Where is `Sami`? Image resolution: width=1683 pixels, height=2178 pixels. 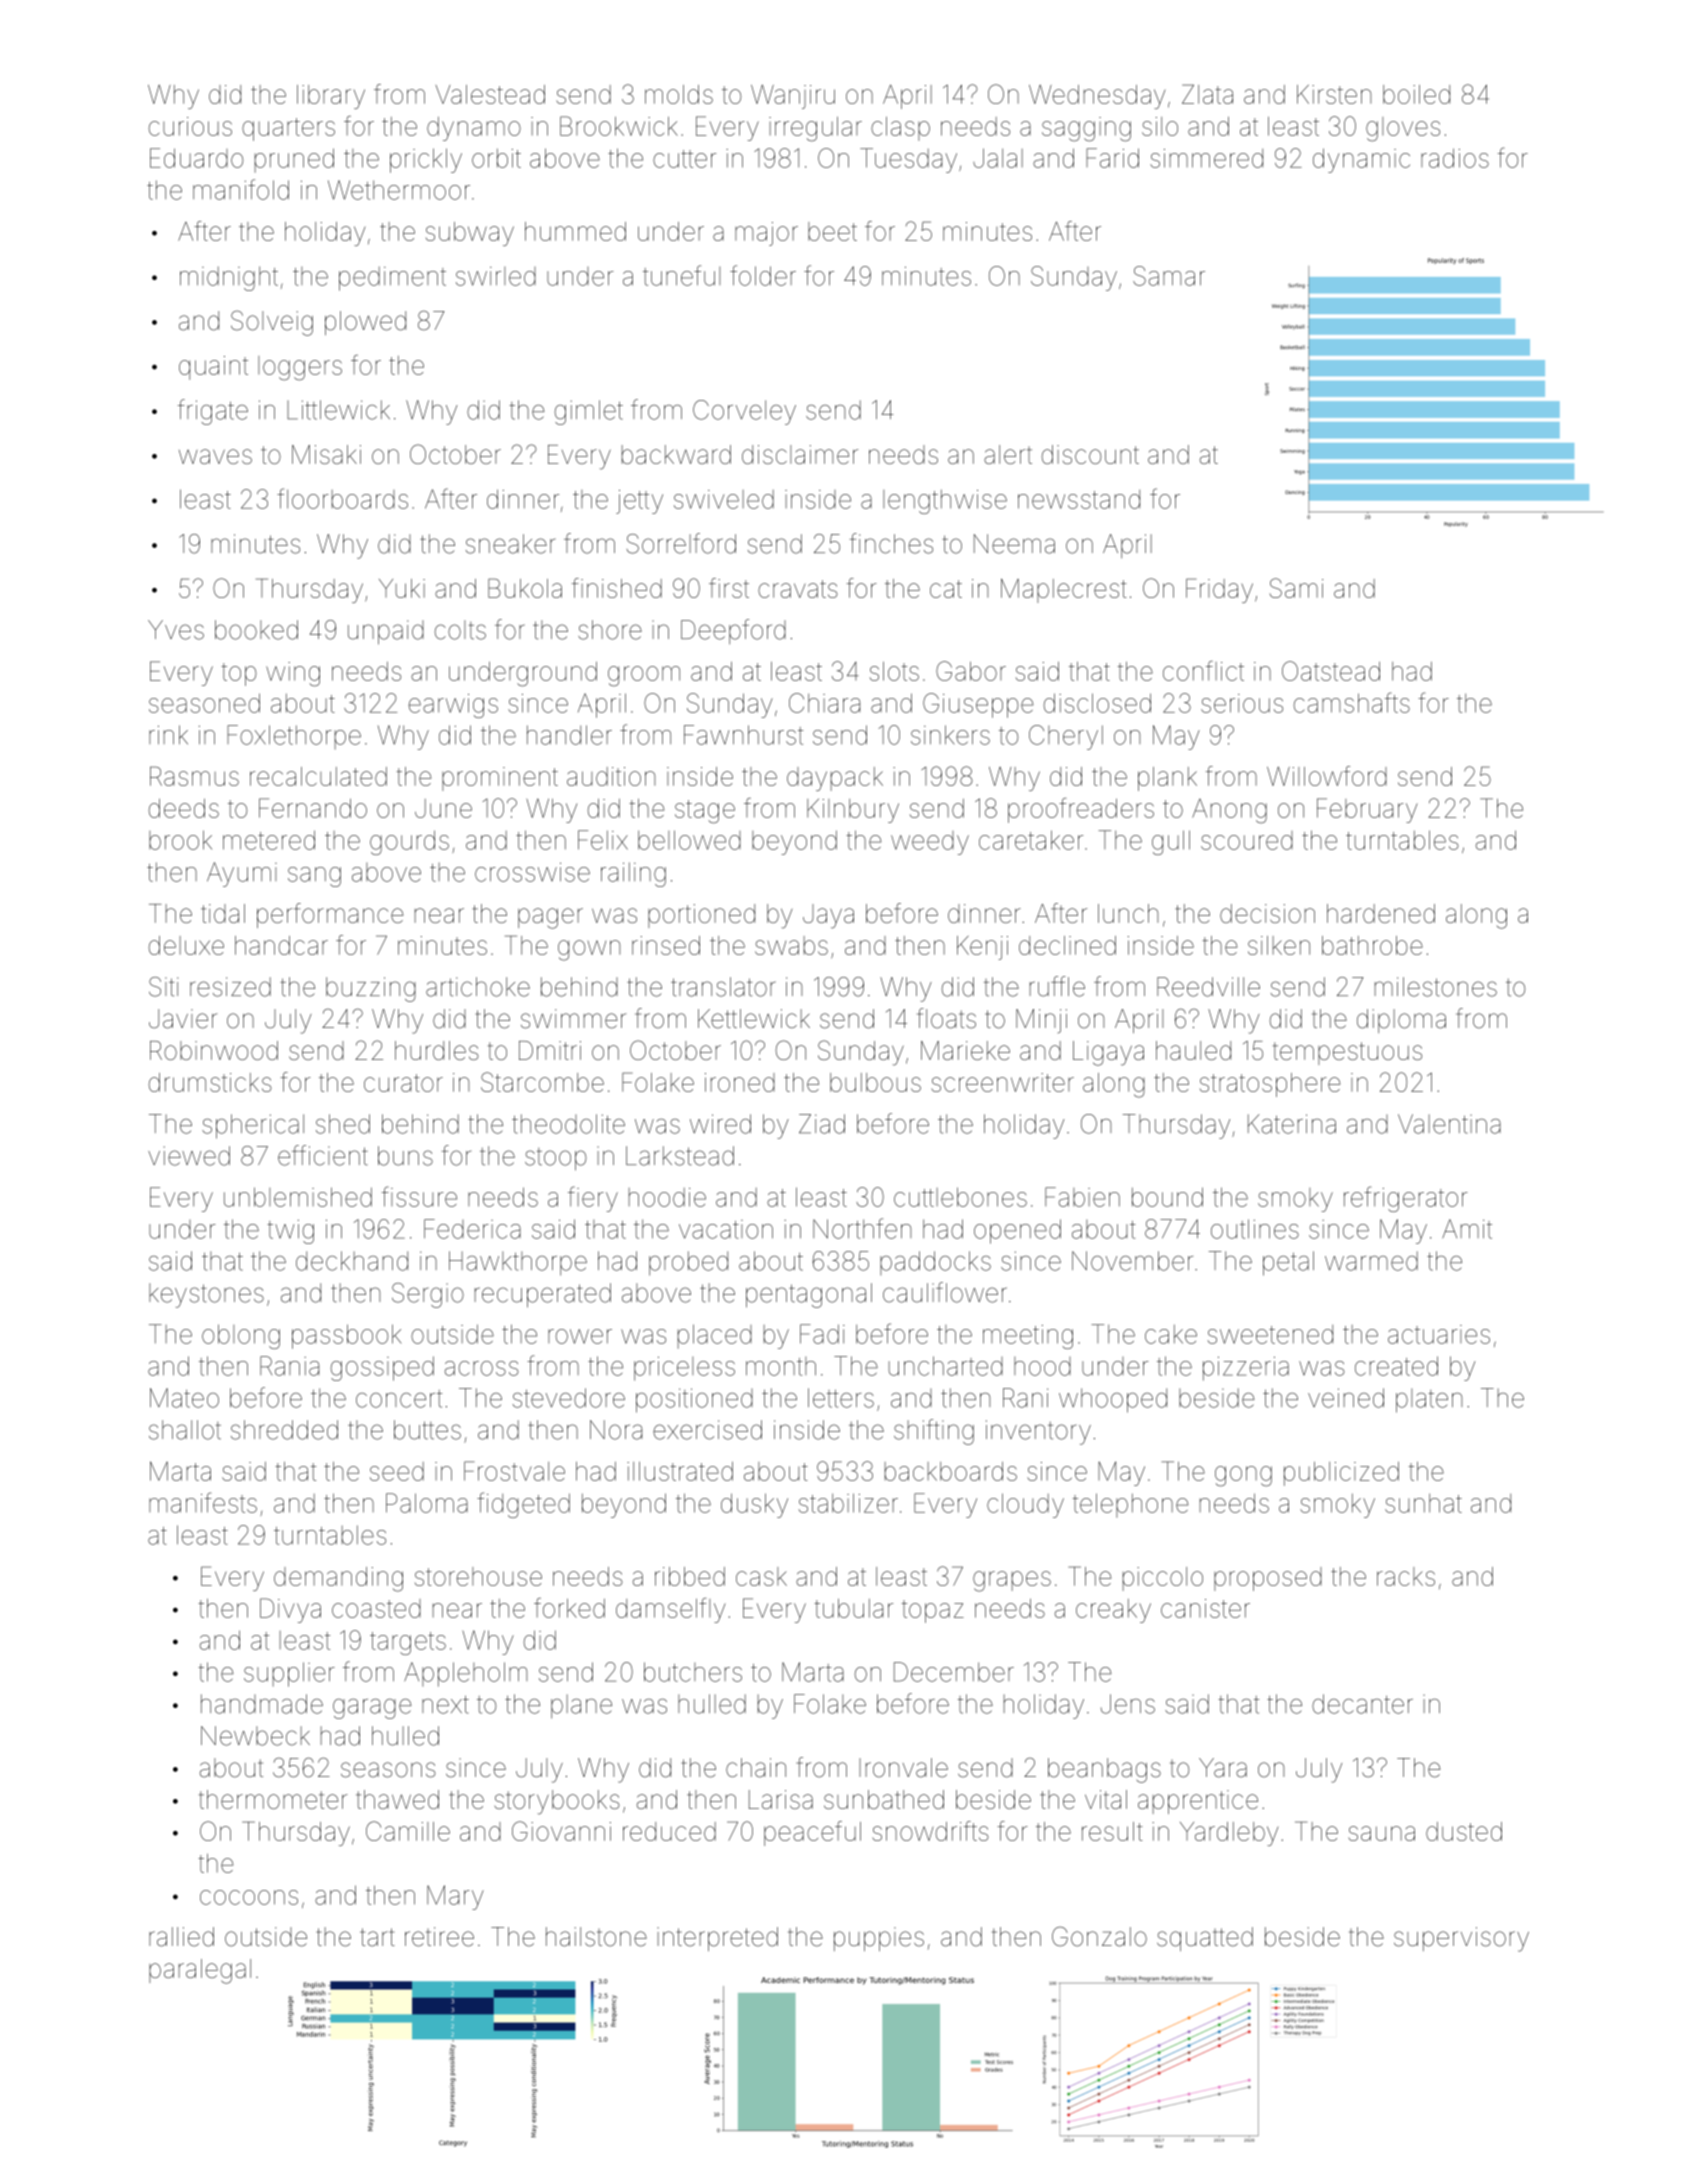
Sami is located at coordinates (1296, 588).
